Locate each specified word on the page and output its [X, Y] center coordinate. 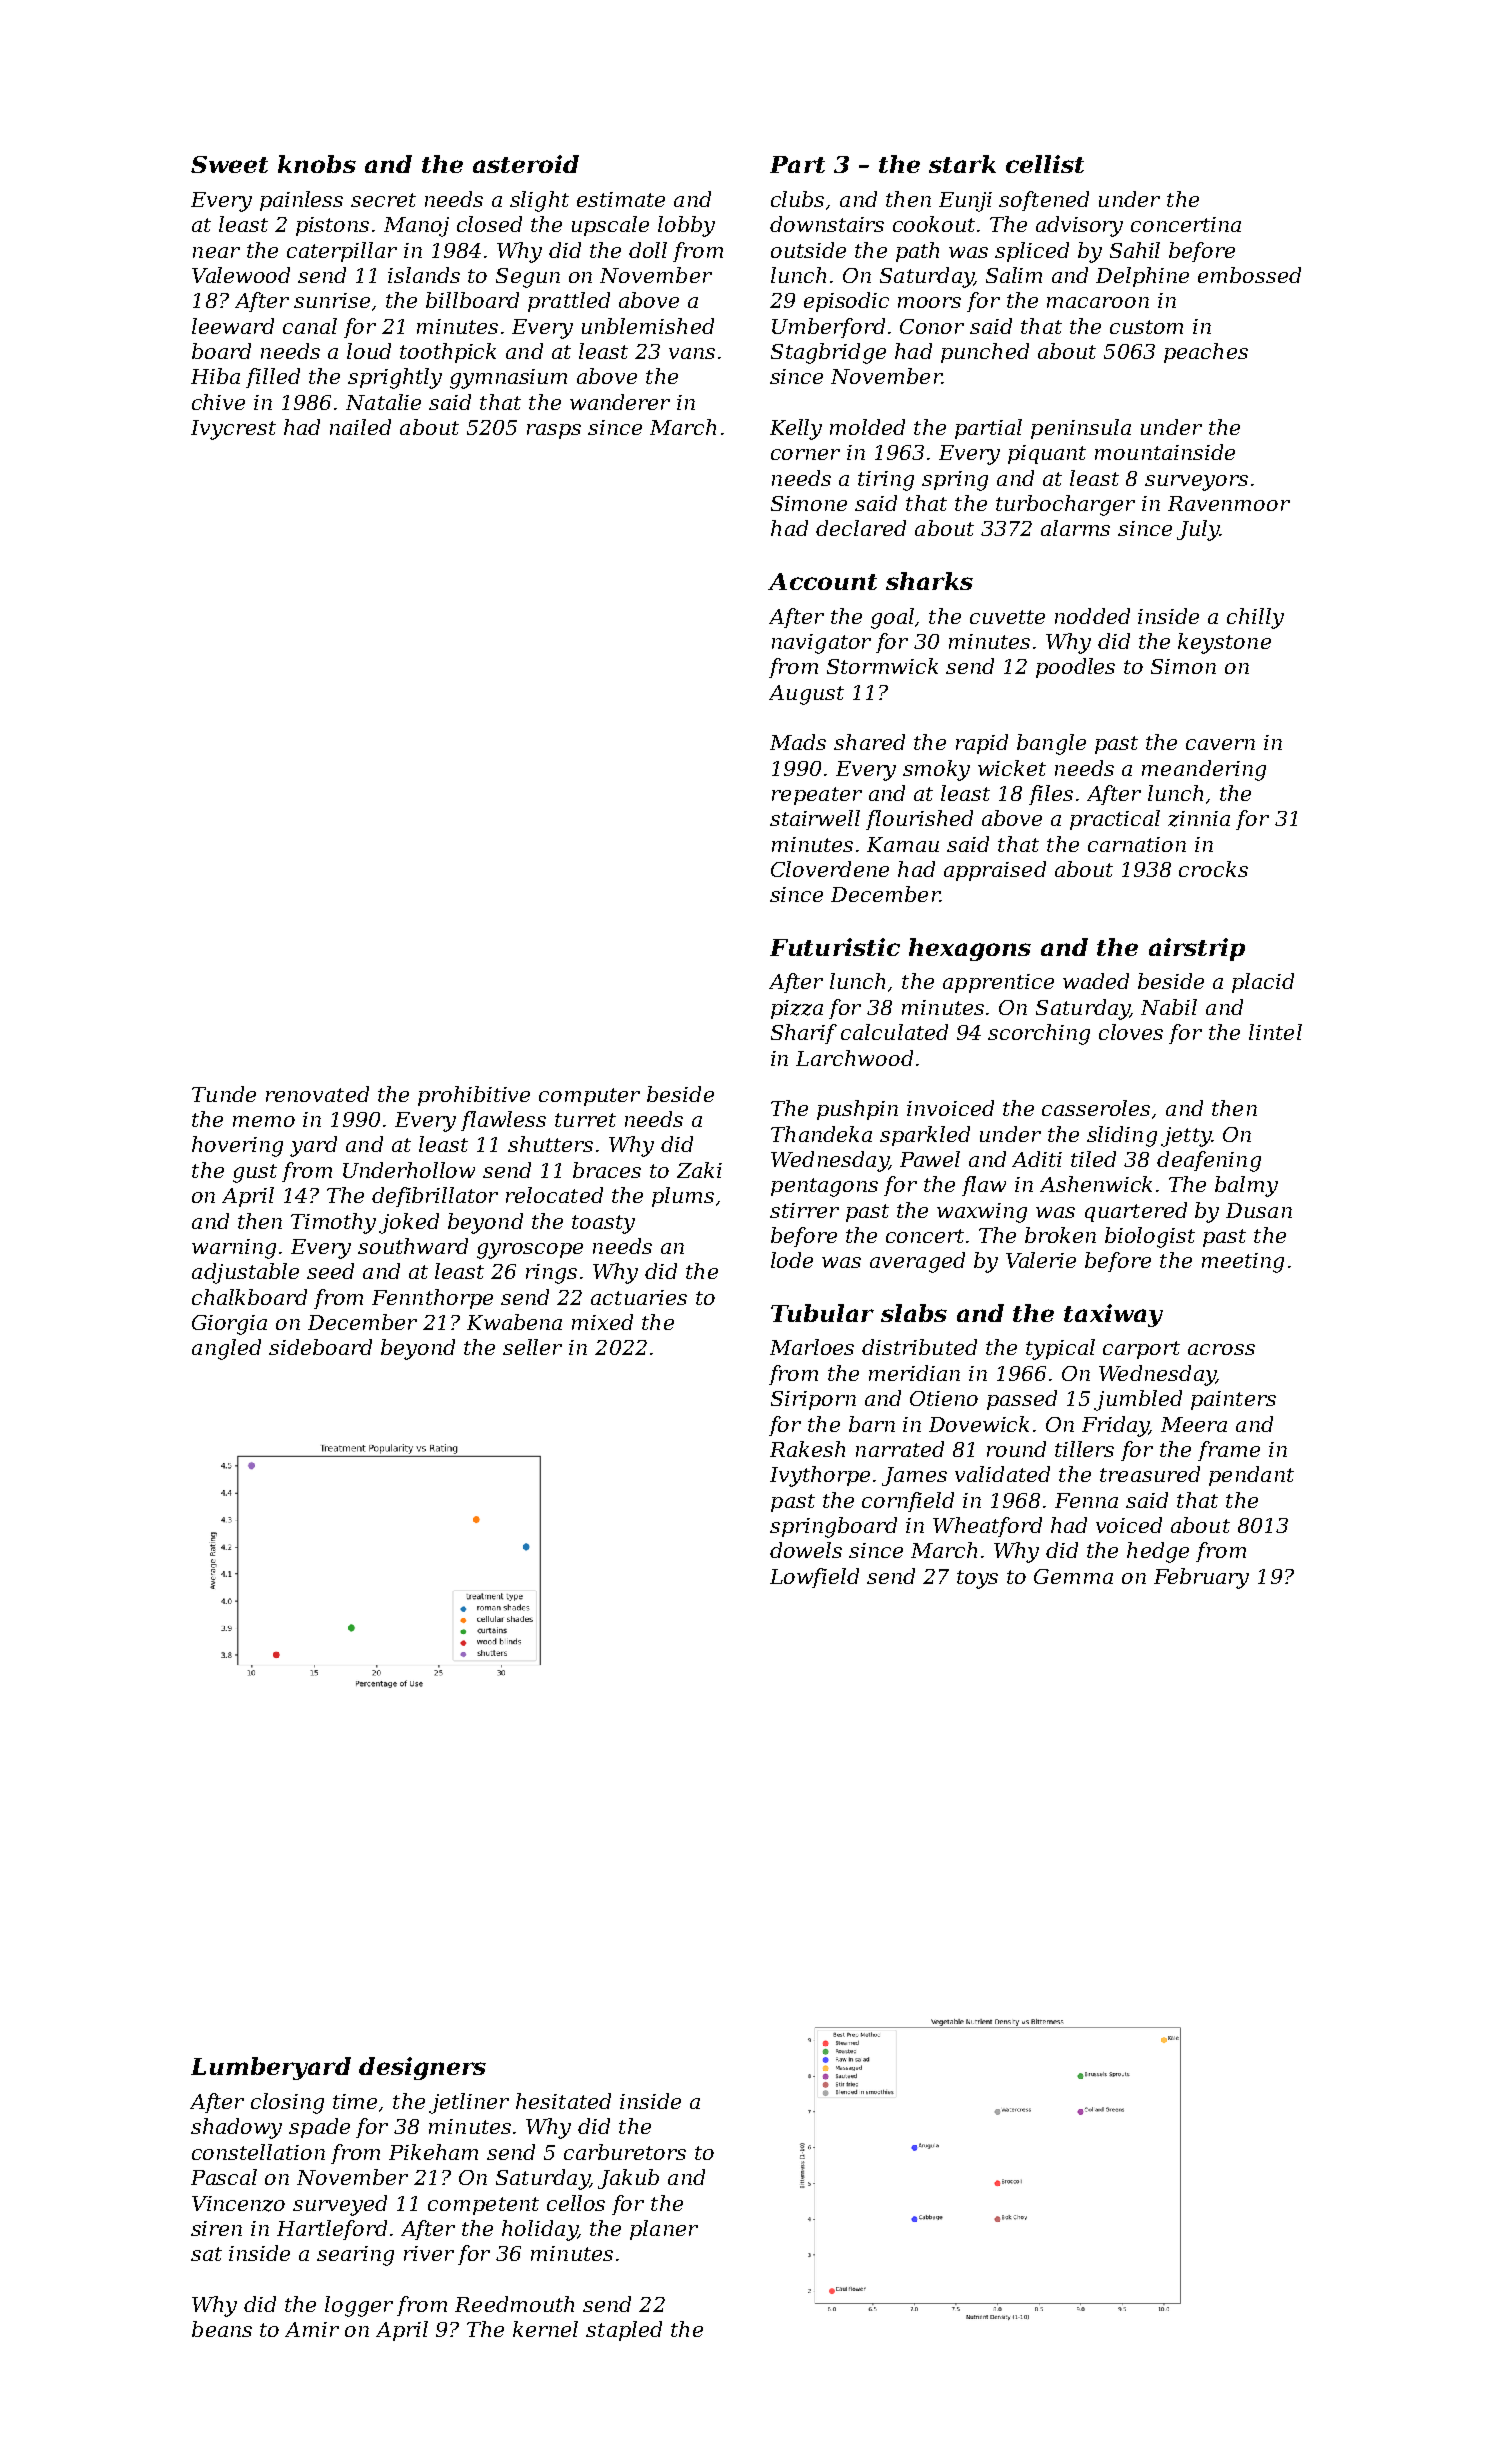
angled [226, 1349]
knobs [317, 164]
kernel [545, 2329]
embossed [1249, 275]
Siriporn [813, 1400]
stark [962, 164]
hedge [1158, 1552]
